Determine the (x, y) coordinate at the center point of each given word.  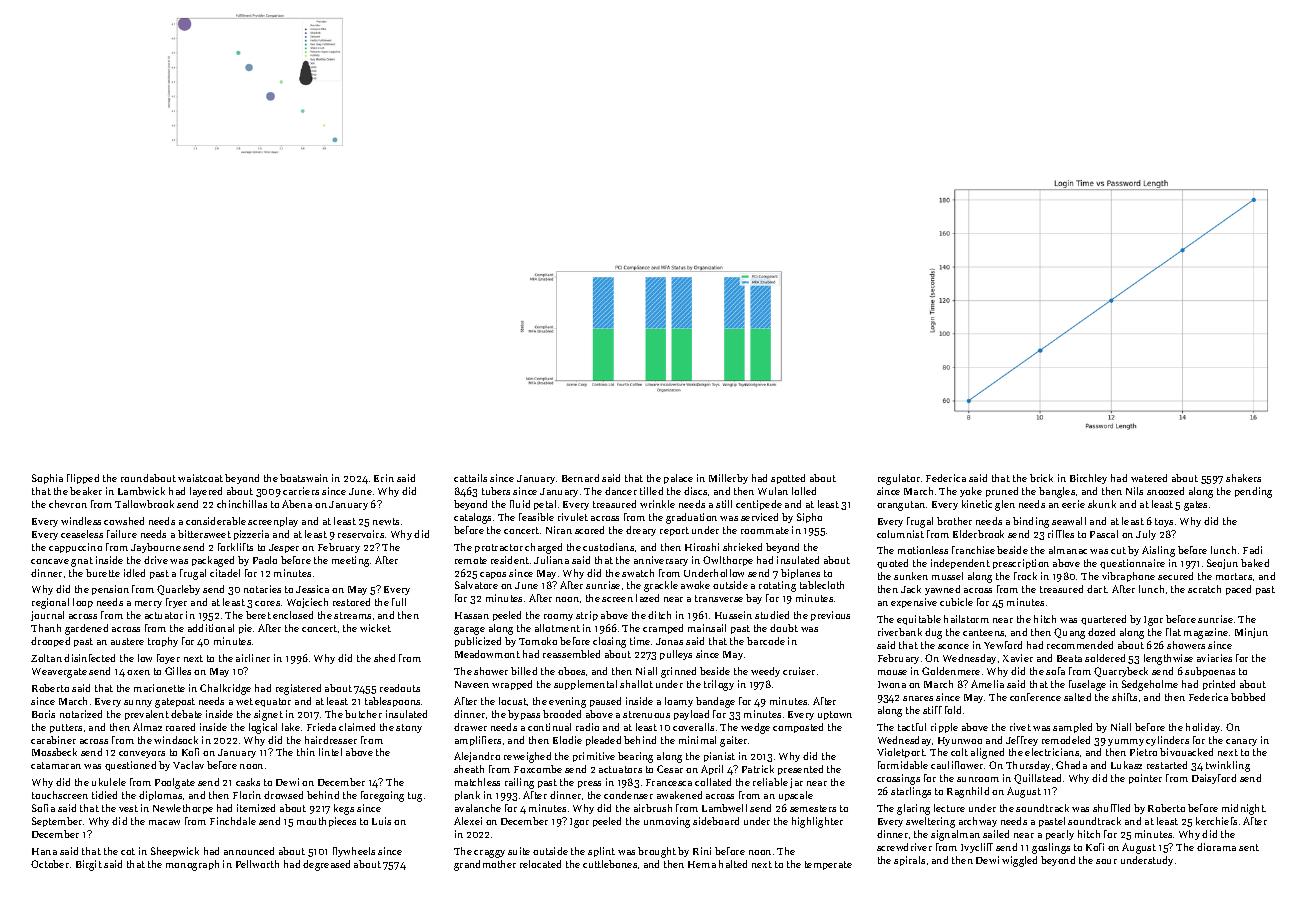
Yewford (1003, 645)
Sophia (47, 479)
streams (352, 615)
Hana (44, 851)
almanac (1068, 550)
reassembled (571, 654)
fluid (520, 504)
